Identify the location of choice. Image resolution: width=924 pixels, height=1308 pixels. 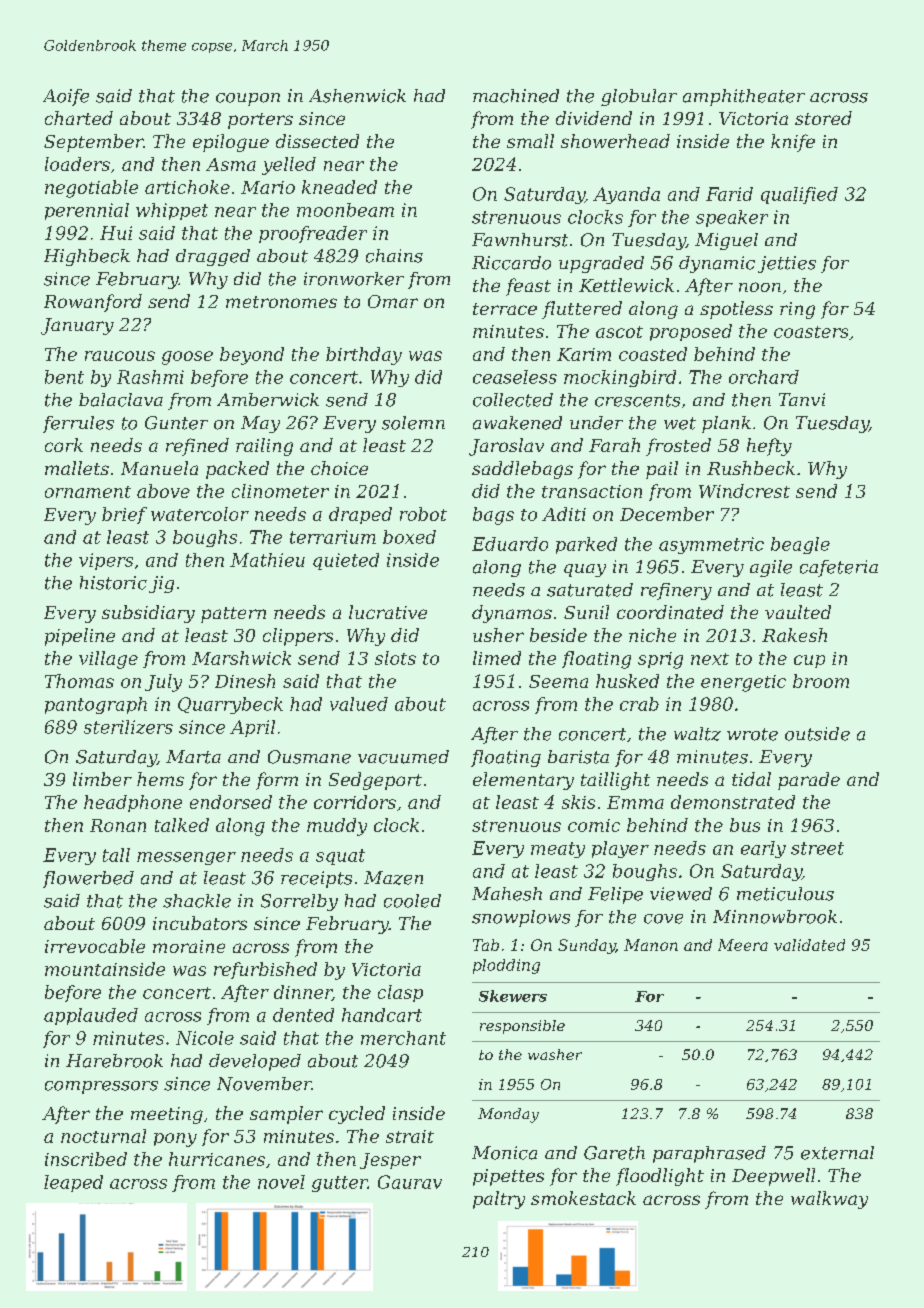
(339, 468).
